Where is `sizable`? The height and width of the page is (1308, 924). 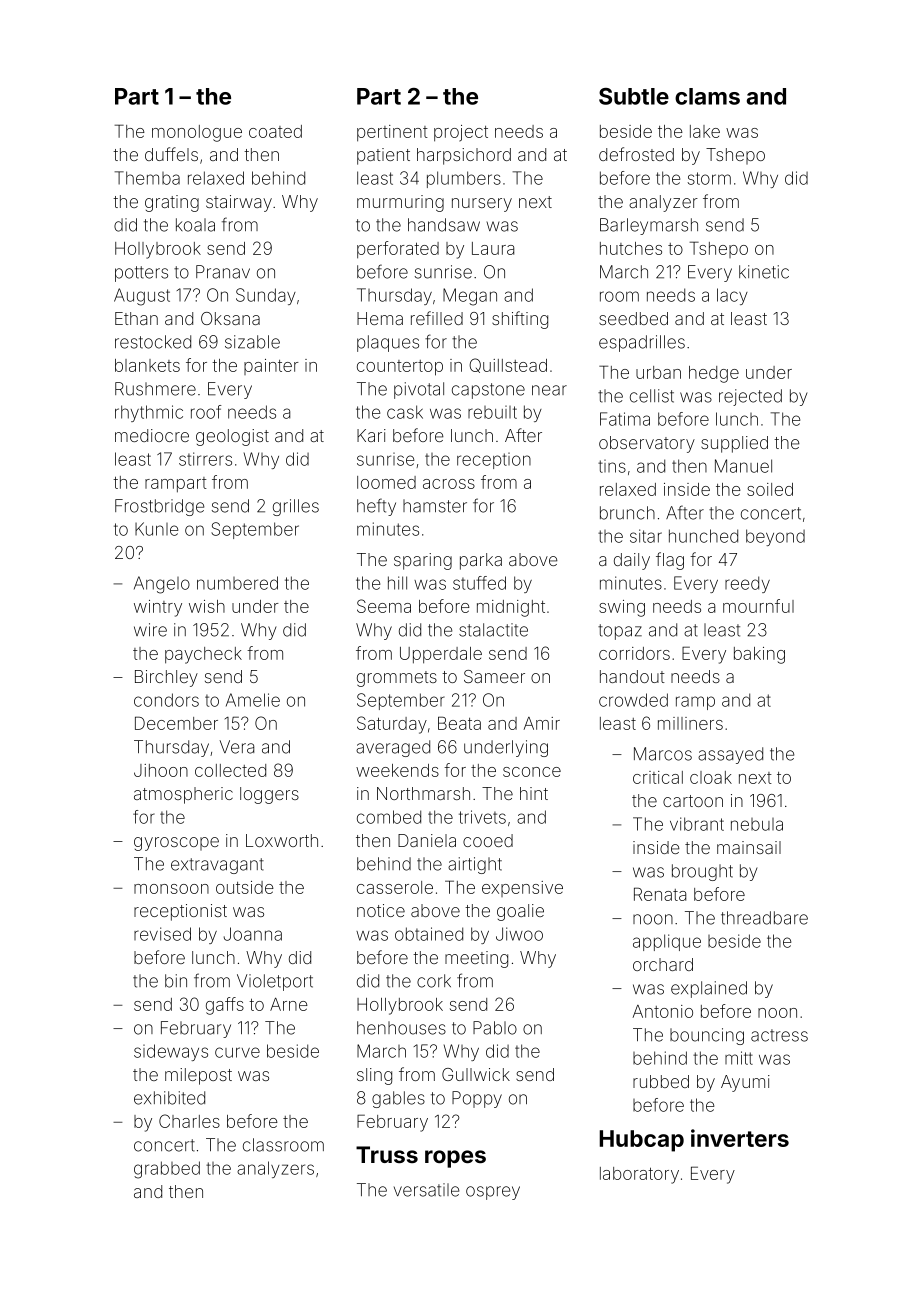
sizable is located at coordinates (252, 342).
